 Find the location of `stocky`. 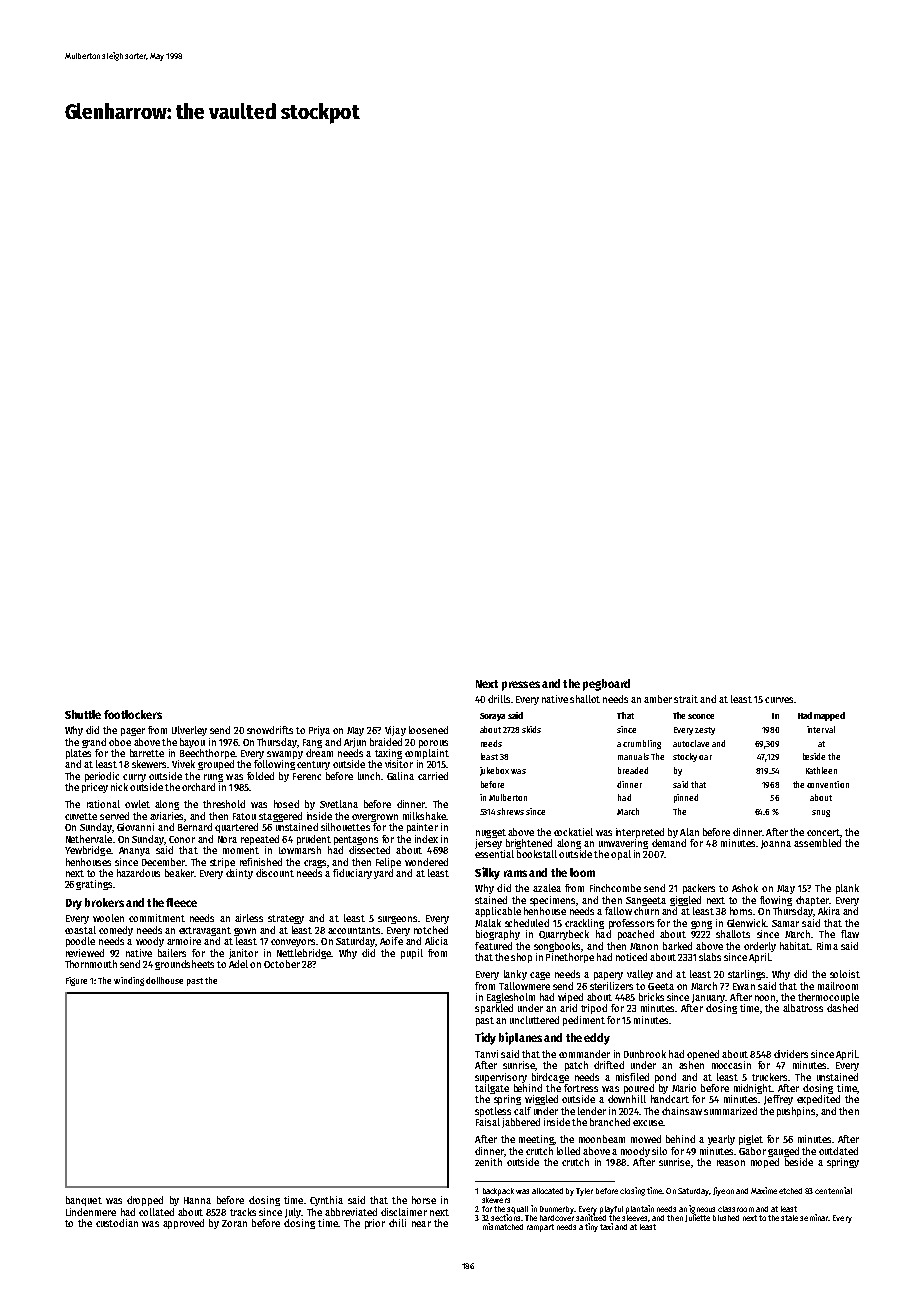

stocky is located at coordinates (685, 757).
